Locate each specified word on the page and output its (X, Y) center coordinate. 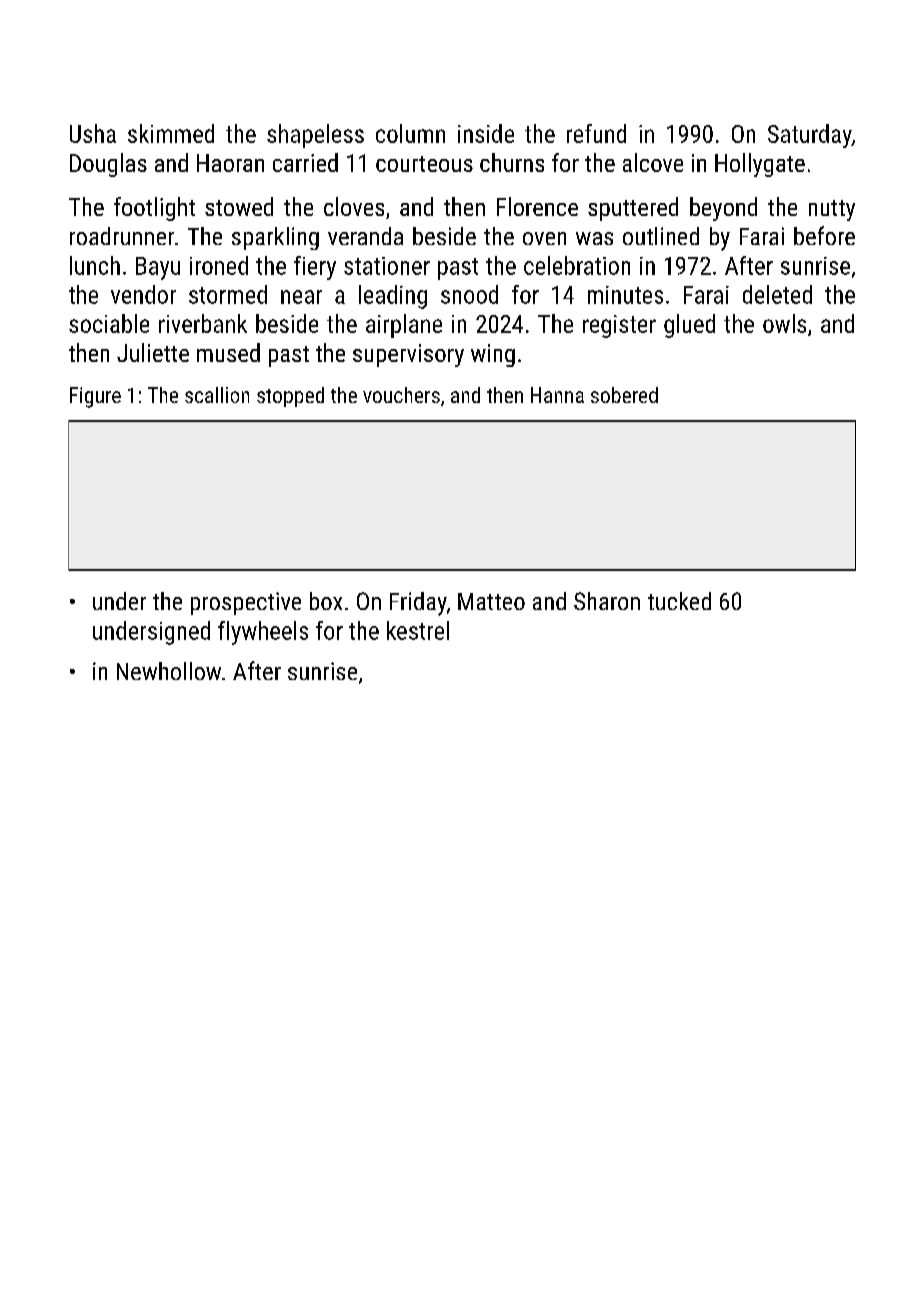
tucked (679, 601)
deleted (777, 294)
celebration (577, 265)
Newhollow (169, 671)
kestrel (418, 630)
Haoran (230, 163)
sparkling (275, 238)
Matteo (491, 601)
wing (493, 355)
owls (784, 323)
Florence (537, 206)
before (824, 235)
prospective (246, 603)
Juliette (153, 352)
